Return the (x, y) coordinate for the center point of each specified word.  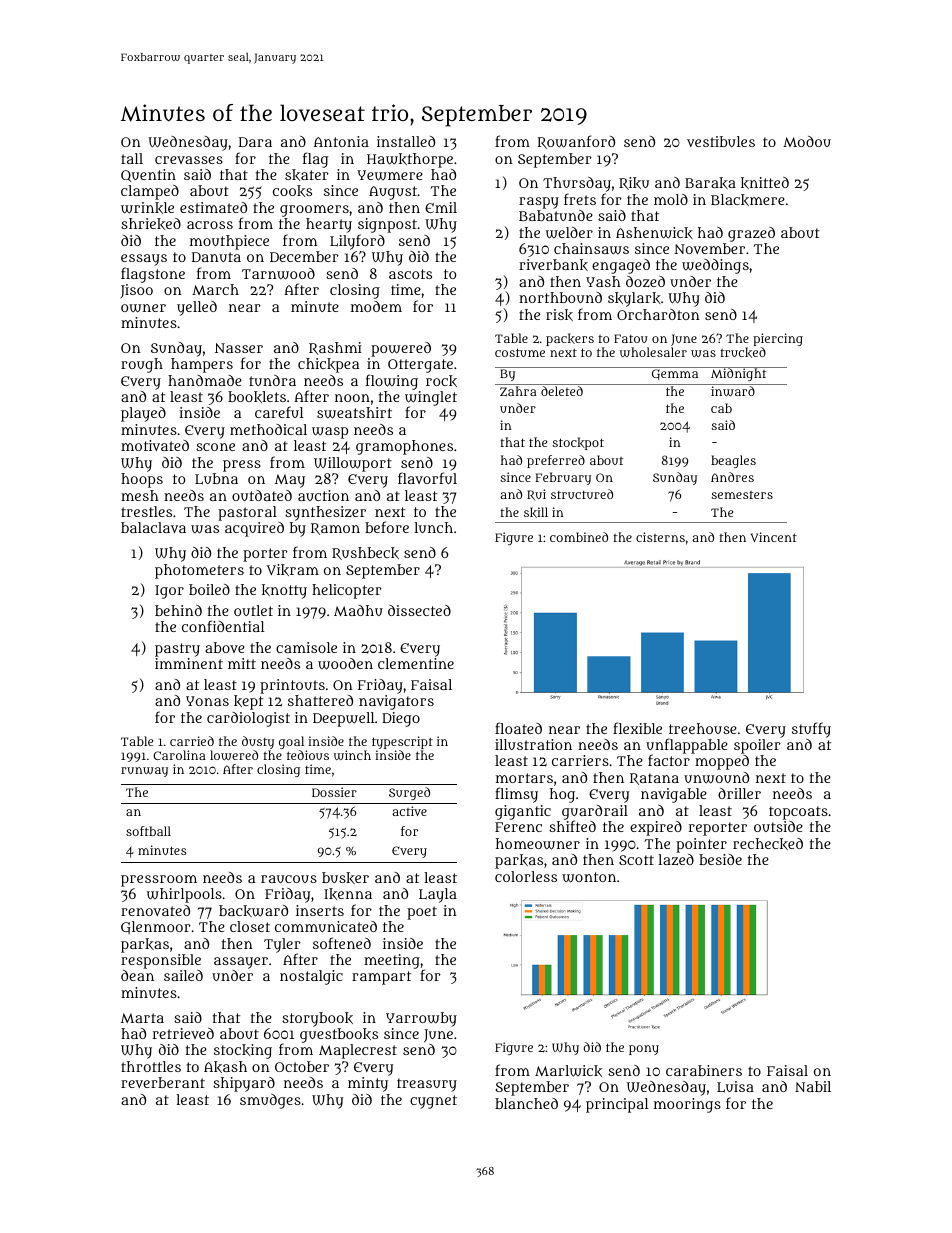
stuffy (811, 730)
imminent (189, 663)
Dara (255, 142)
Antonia (341, 141)
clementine (416, 663)
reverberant (163, 1082)
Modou (807, 141)
